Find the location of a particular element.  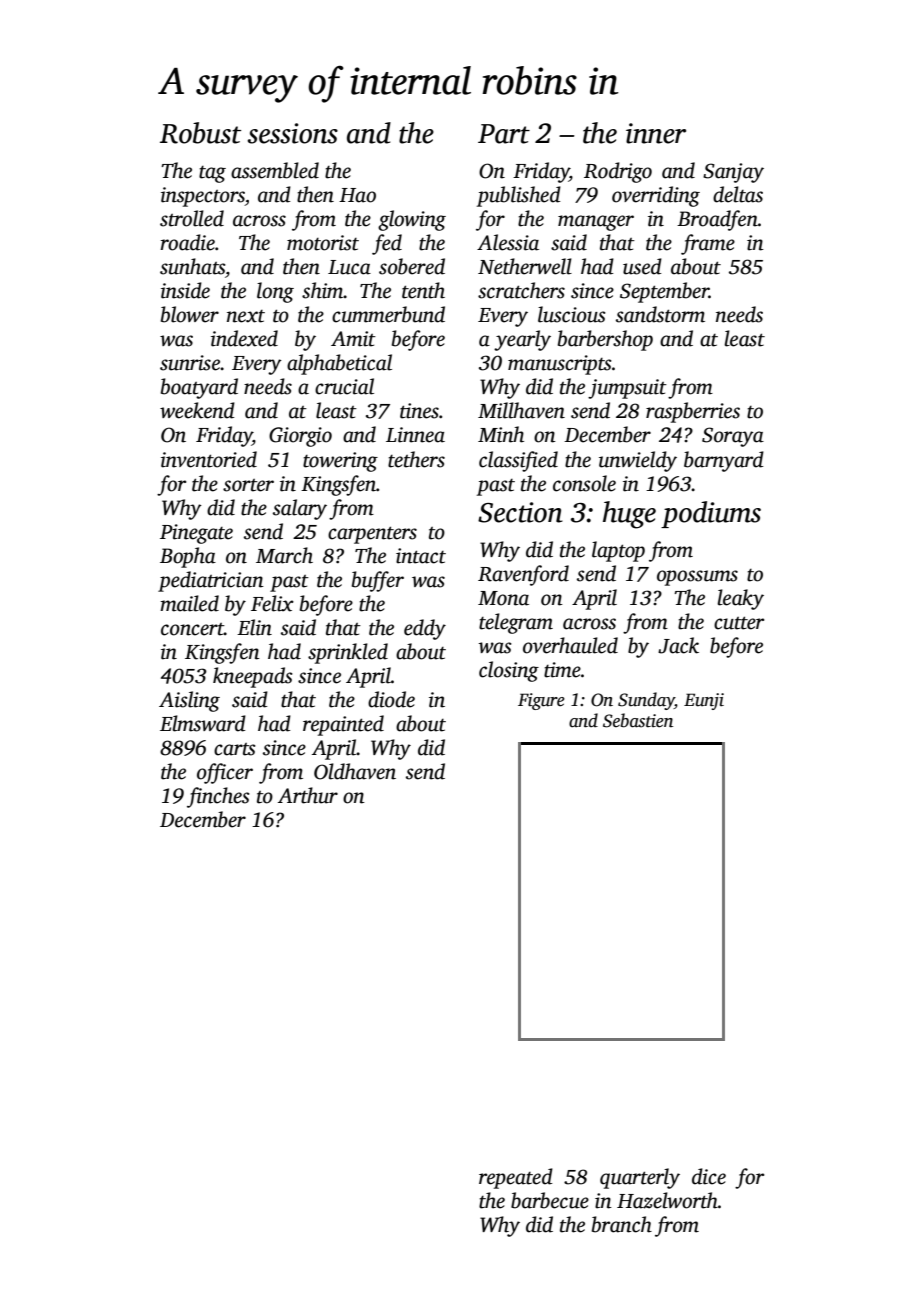

Robust is located at coordinates (200, 133).
